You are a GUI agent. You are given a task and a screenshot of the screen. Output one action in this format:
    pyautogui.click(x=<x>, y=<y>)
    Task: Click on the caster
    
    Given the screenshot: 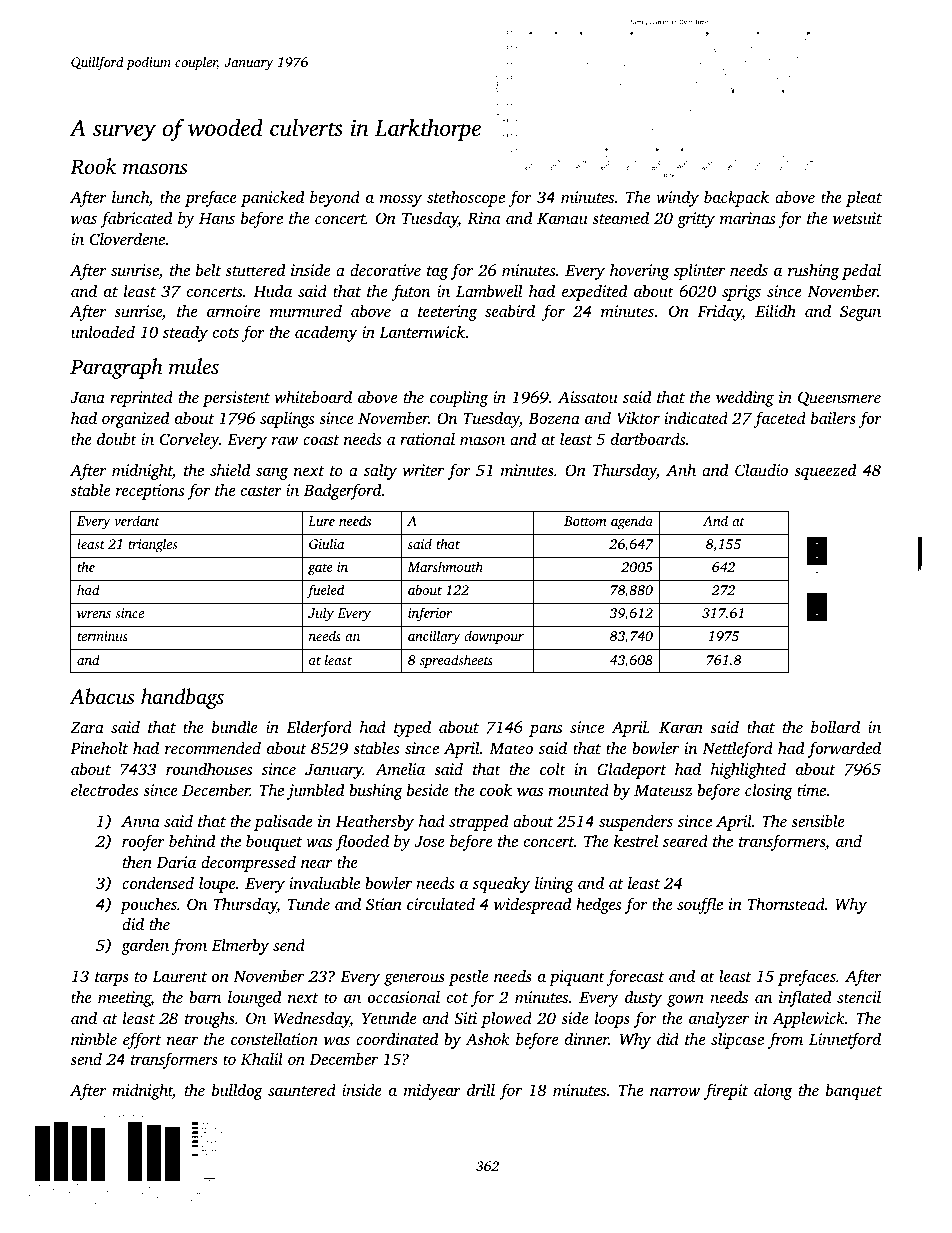 What is the action you would take?
    pyautogui.click(x=261, y=491)
